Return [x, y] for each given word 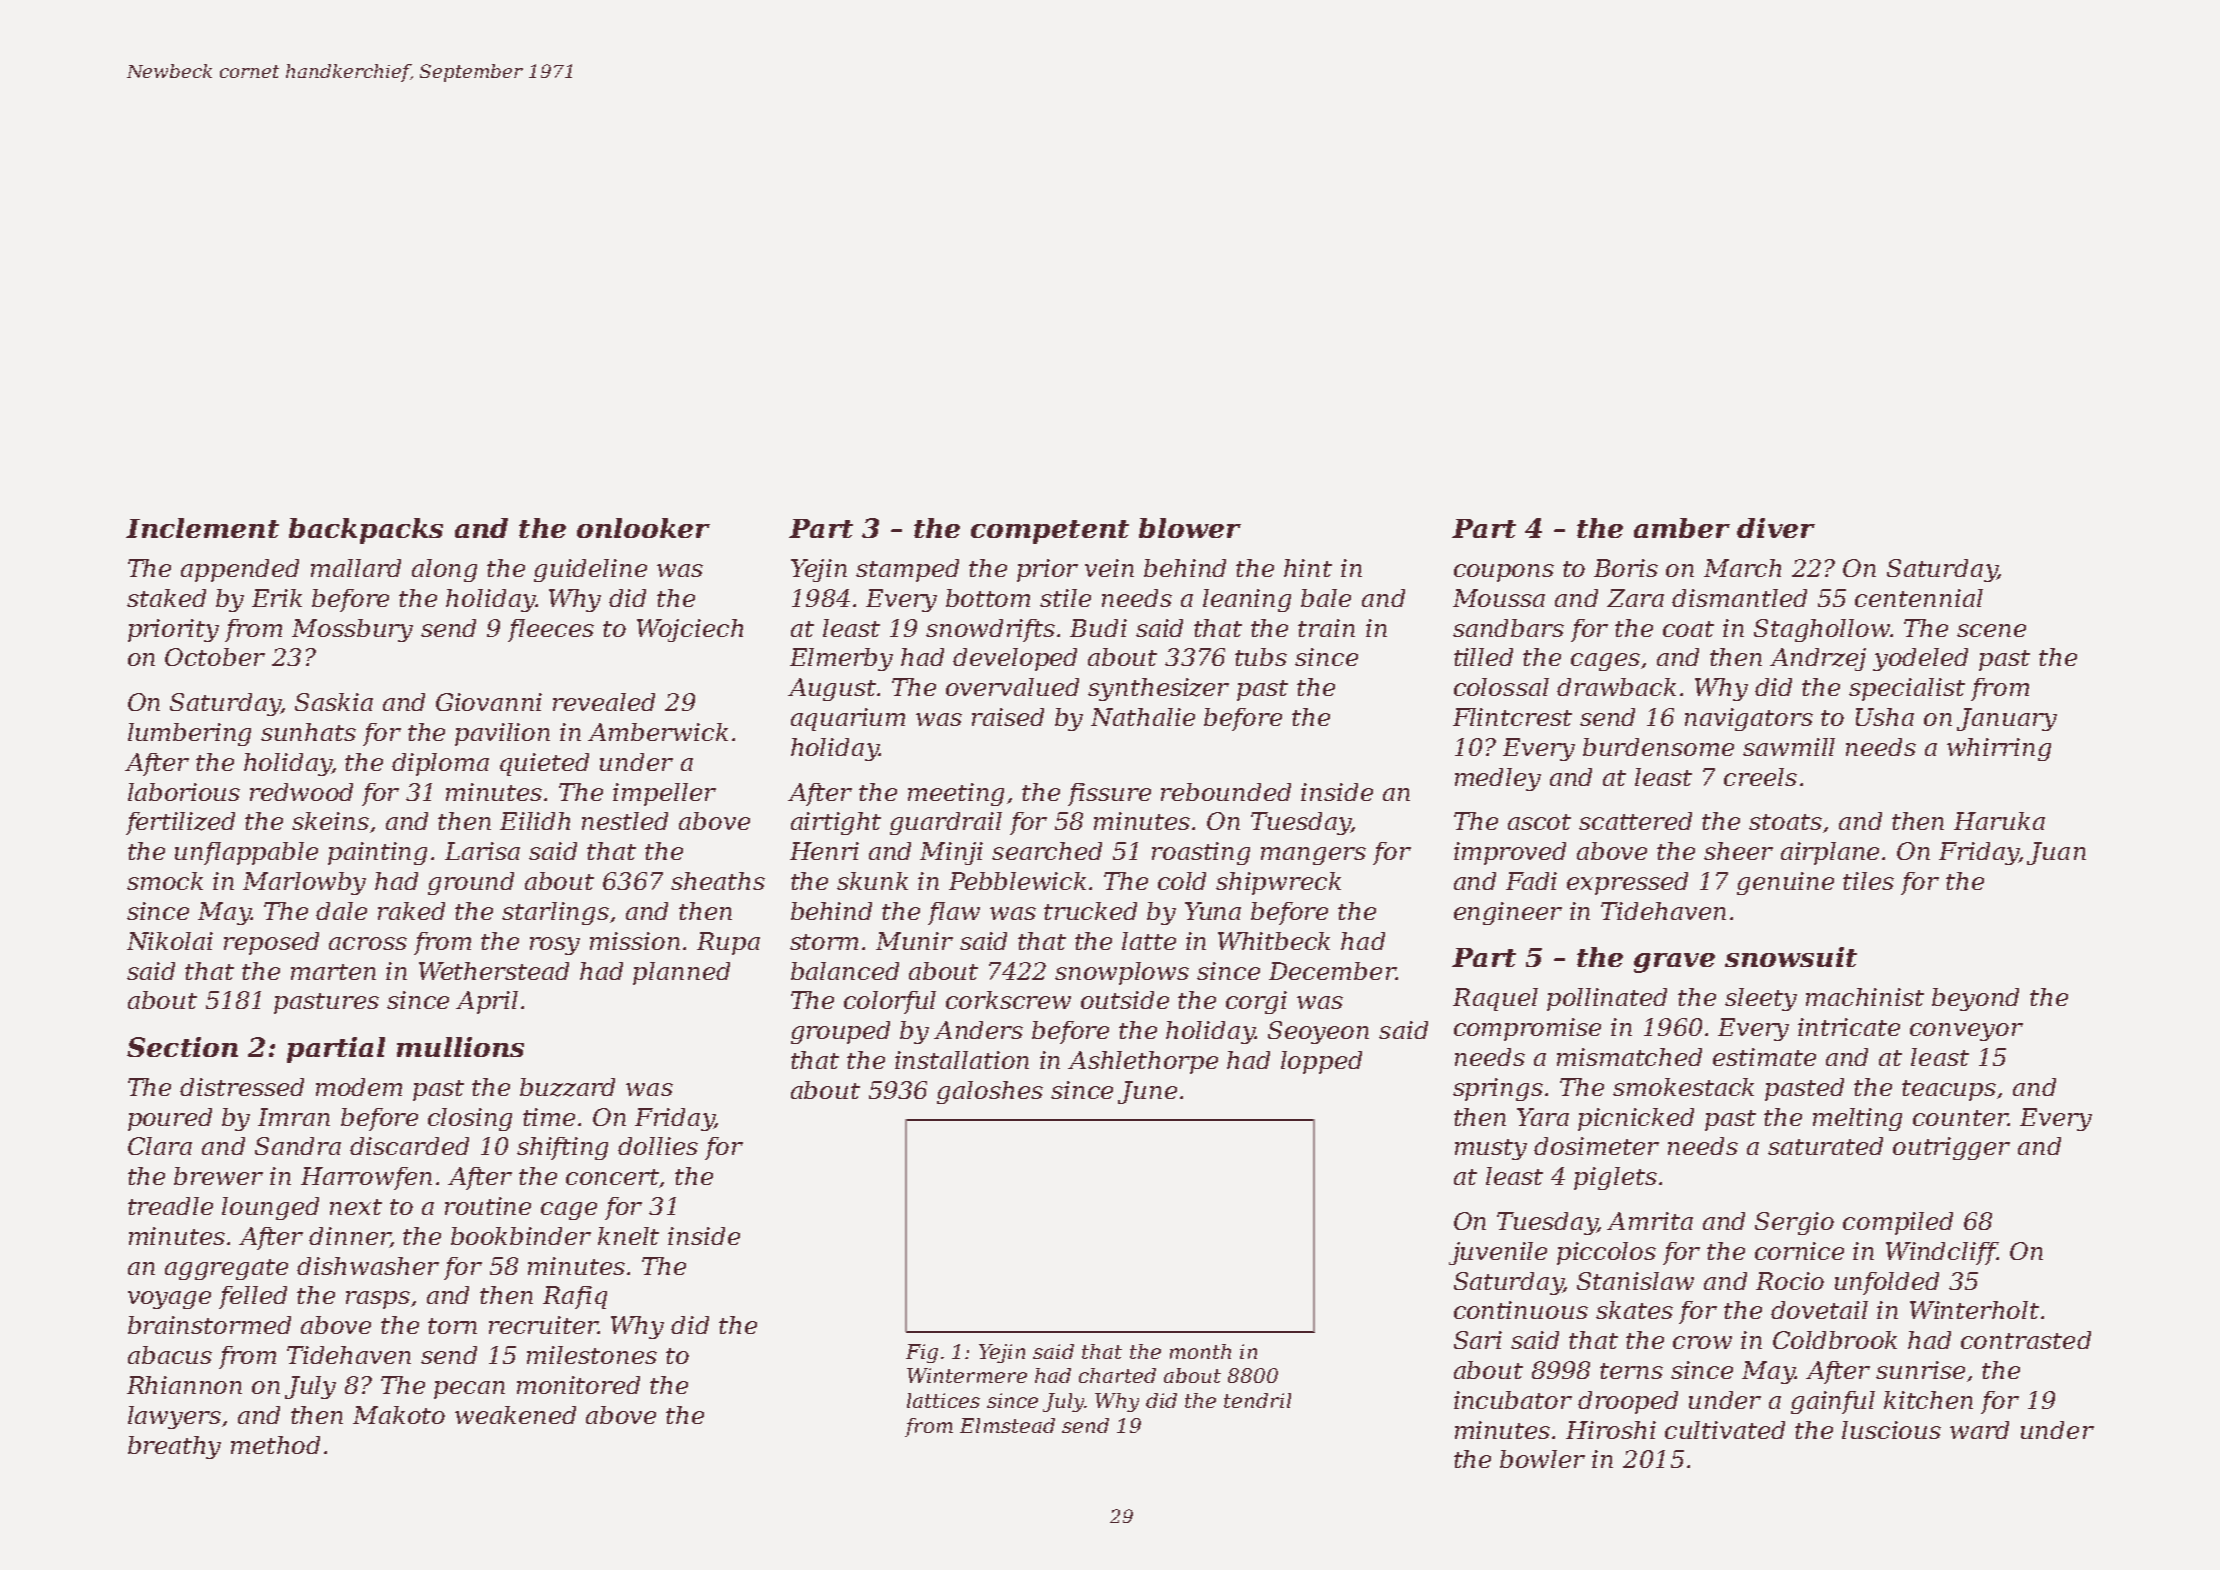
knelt [628, 1236]
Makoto [399, 1415]
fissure [1109, 794]
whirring [1999, 749]
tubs [1261, 657]
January [2007, 719]
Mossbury [352, 630]
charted [1117, 1375]
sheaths [718, 881]
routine [488, 1206]
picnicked [1636, 1119]
